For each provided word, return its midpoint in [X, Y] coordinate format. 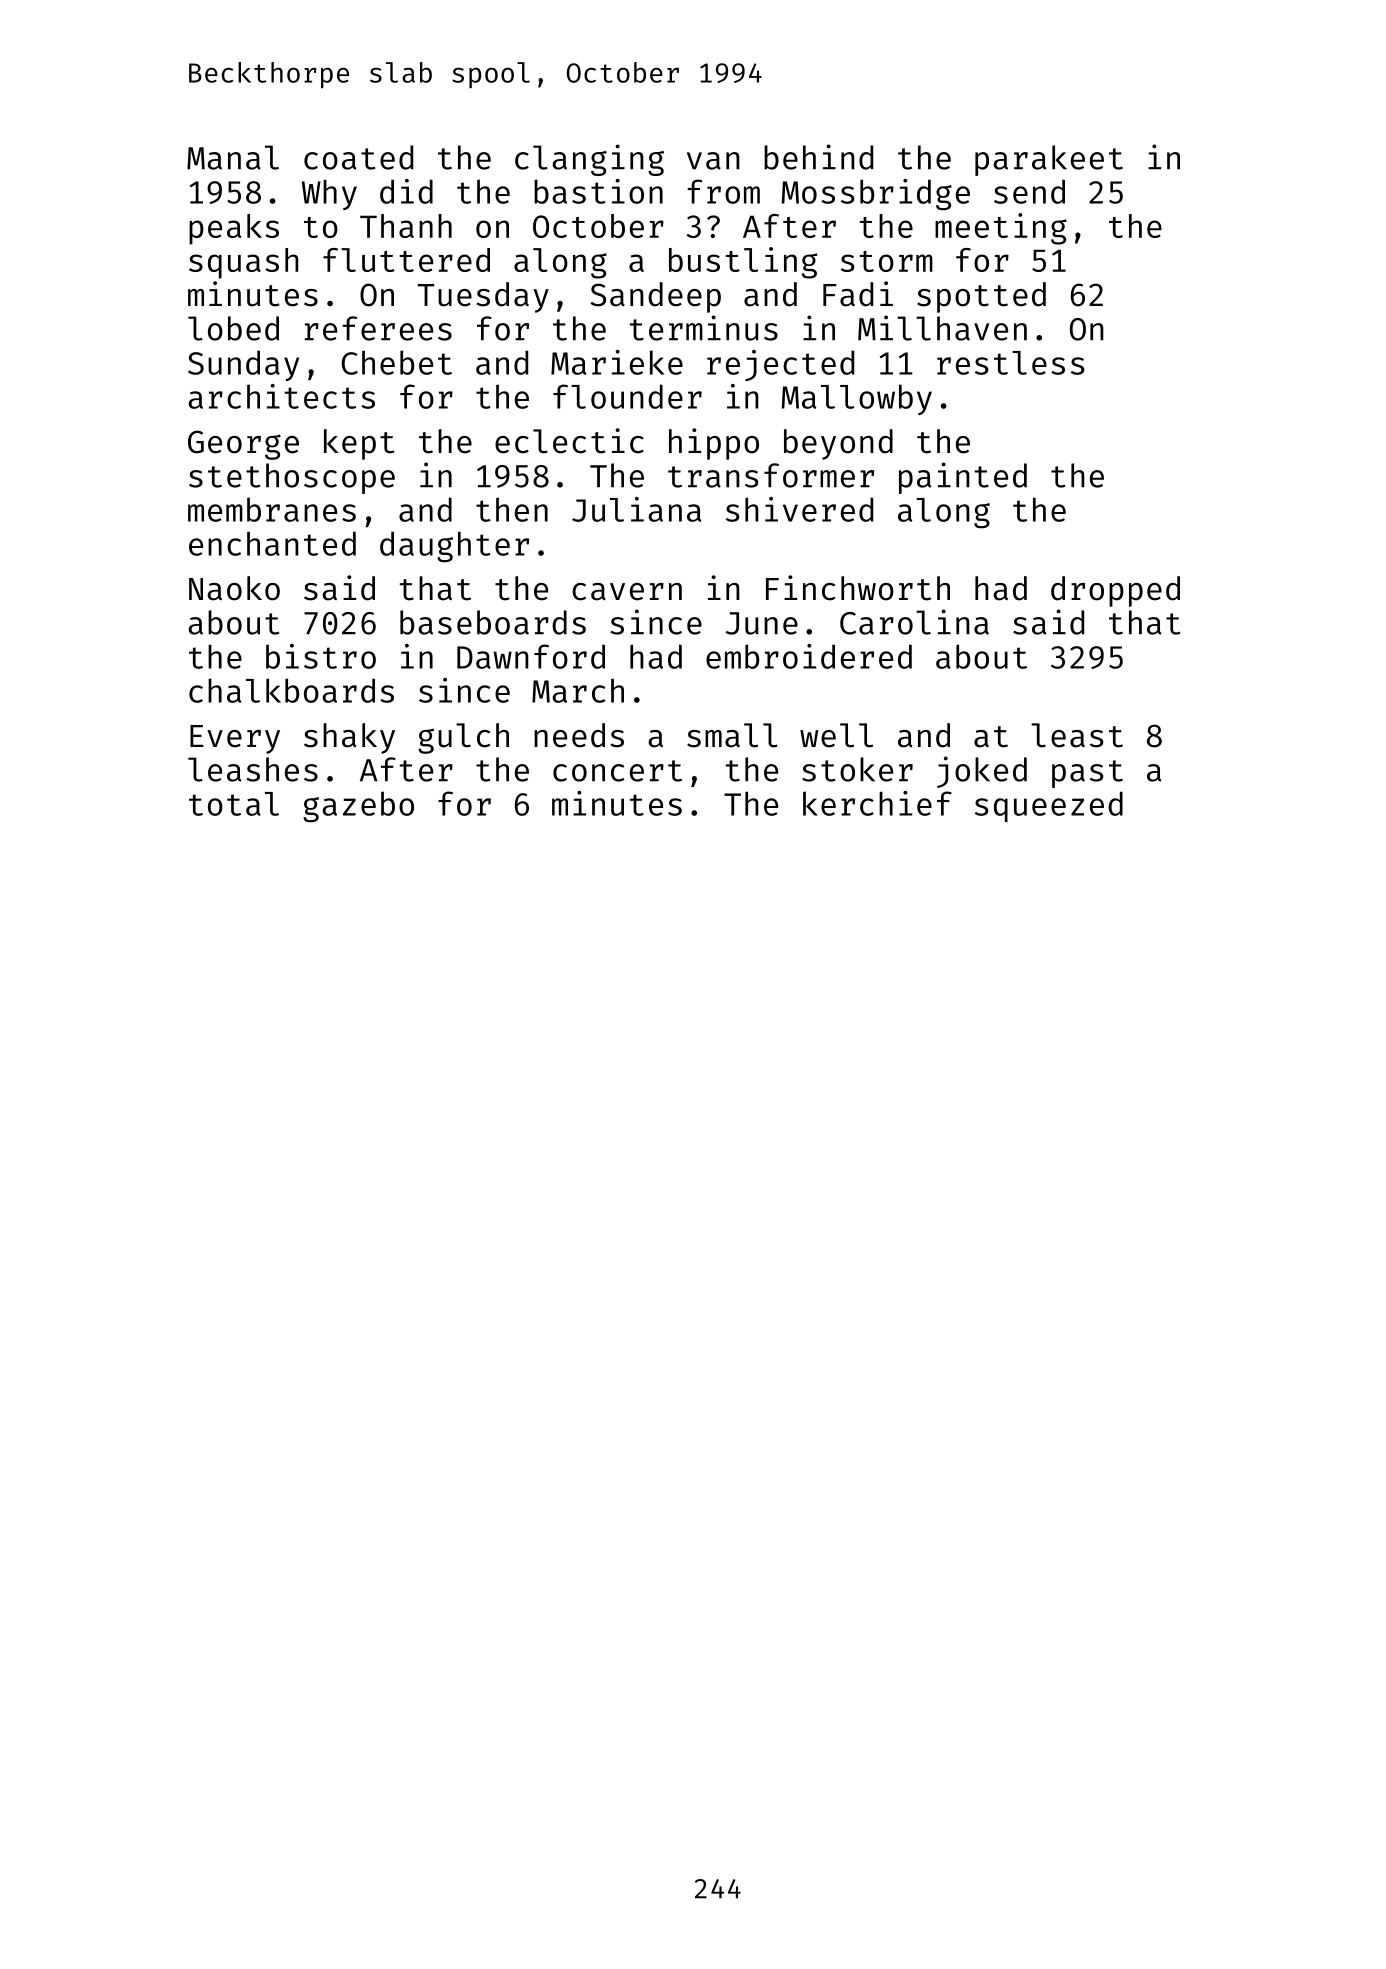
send [1029, 191]
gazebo [358, 807]
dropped [1115, 591]
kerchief [877, 803]
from [723, 191]
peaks [234, 229]
